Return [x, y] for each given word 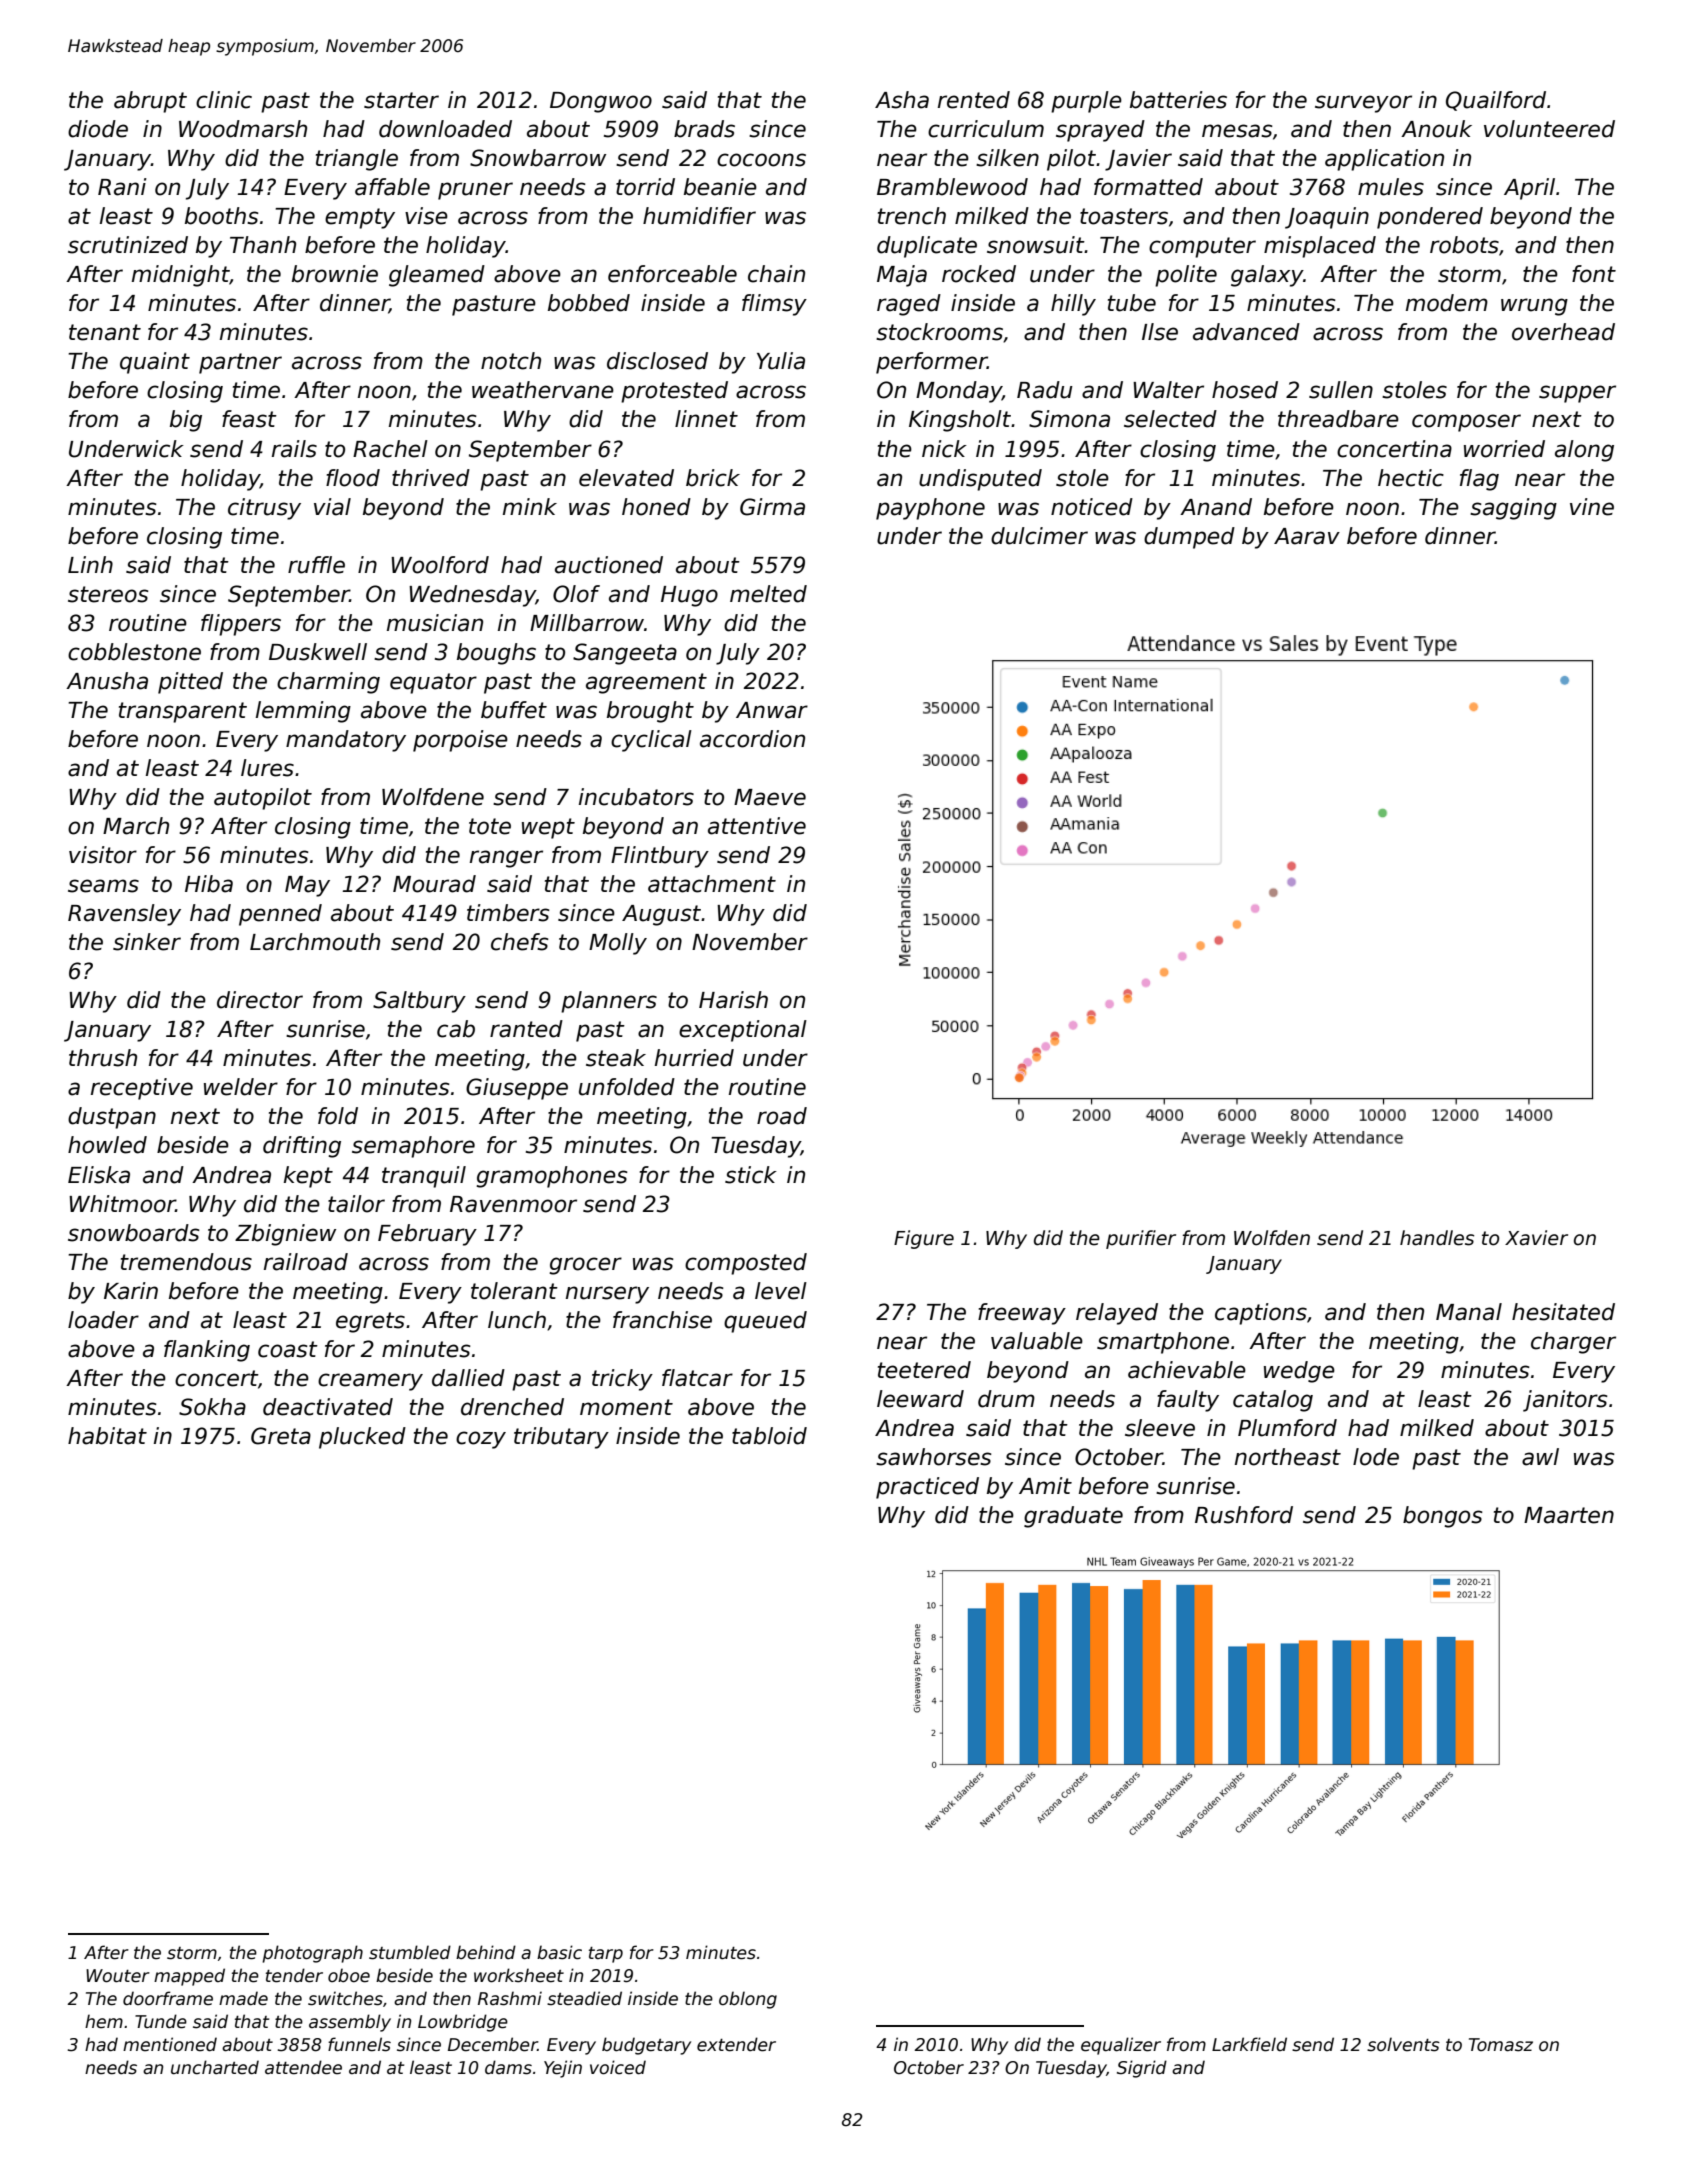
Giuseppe [517, 1089]
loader [103, 1320]
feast [249, 419]
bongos [1442, 1517]
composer [1466, 423]
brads [704, 129]
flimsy [774, 305]
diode [98, 129]
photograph [312, 1954]
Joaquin [1327, 218]
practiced [927, 1488]
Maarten [1569, 1515]
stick [751, 1175]
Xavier [1536, 1238]
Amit [1045, 1485]
